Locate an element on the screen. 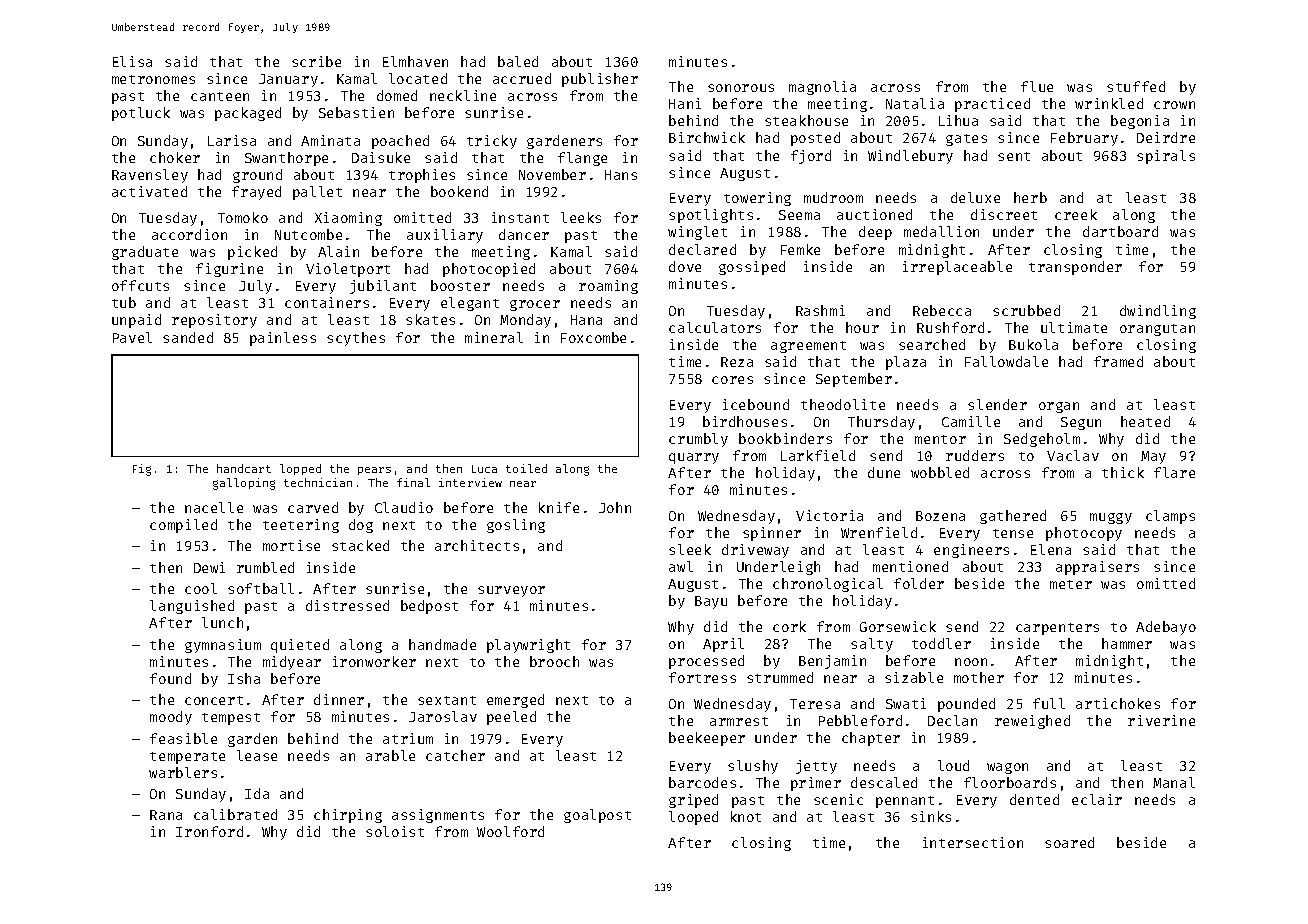  mentioned is located at coordinates (910, 566).
